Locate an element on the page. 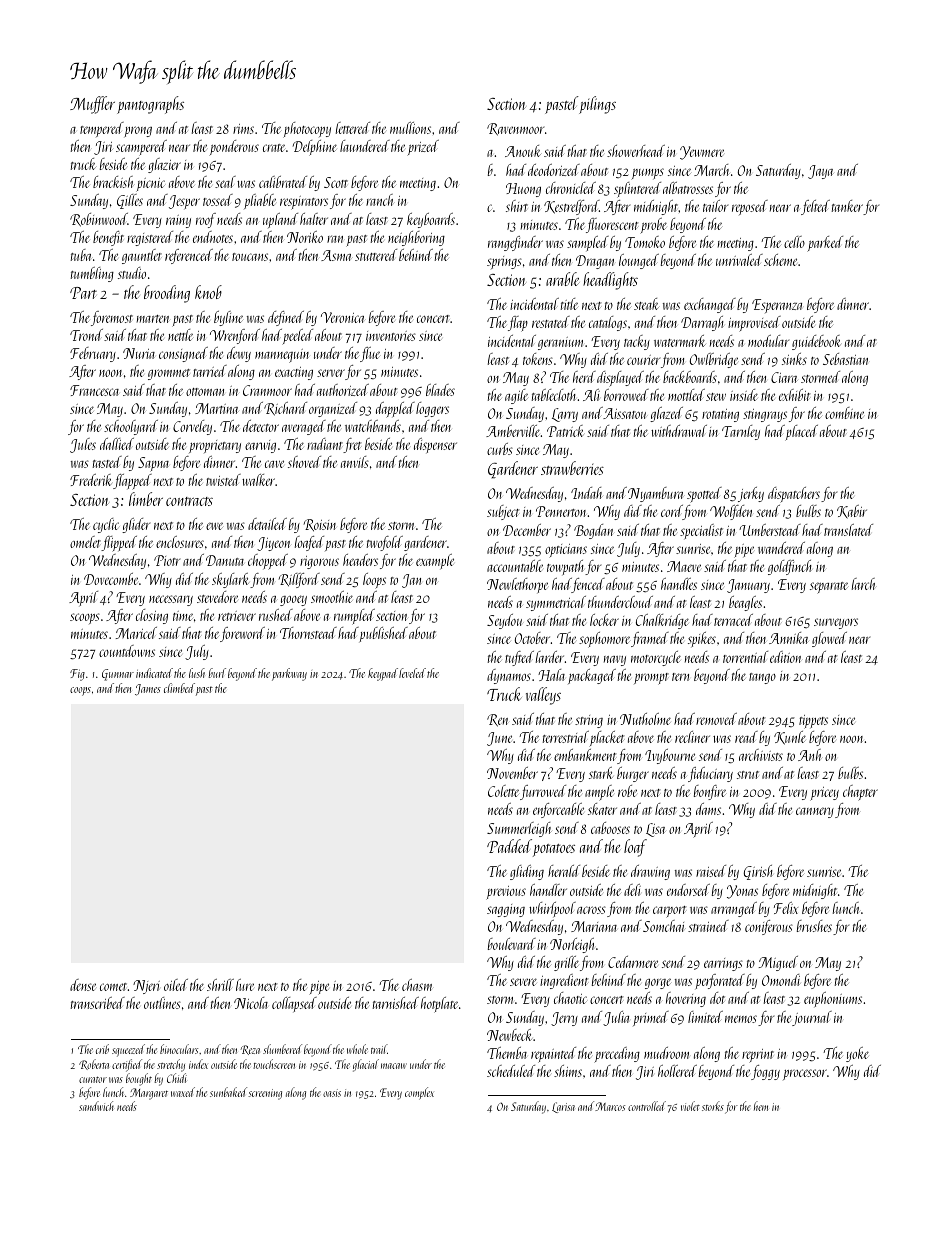 The image size is (952, 1233). mullions is located at coordinates (410, 128).
